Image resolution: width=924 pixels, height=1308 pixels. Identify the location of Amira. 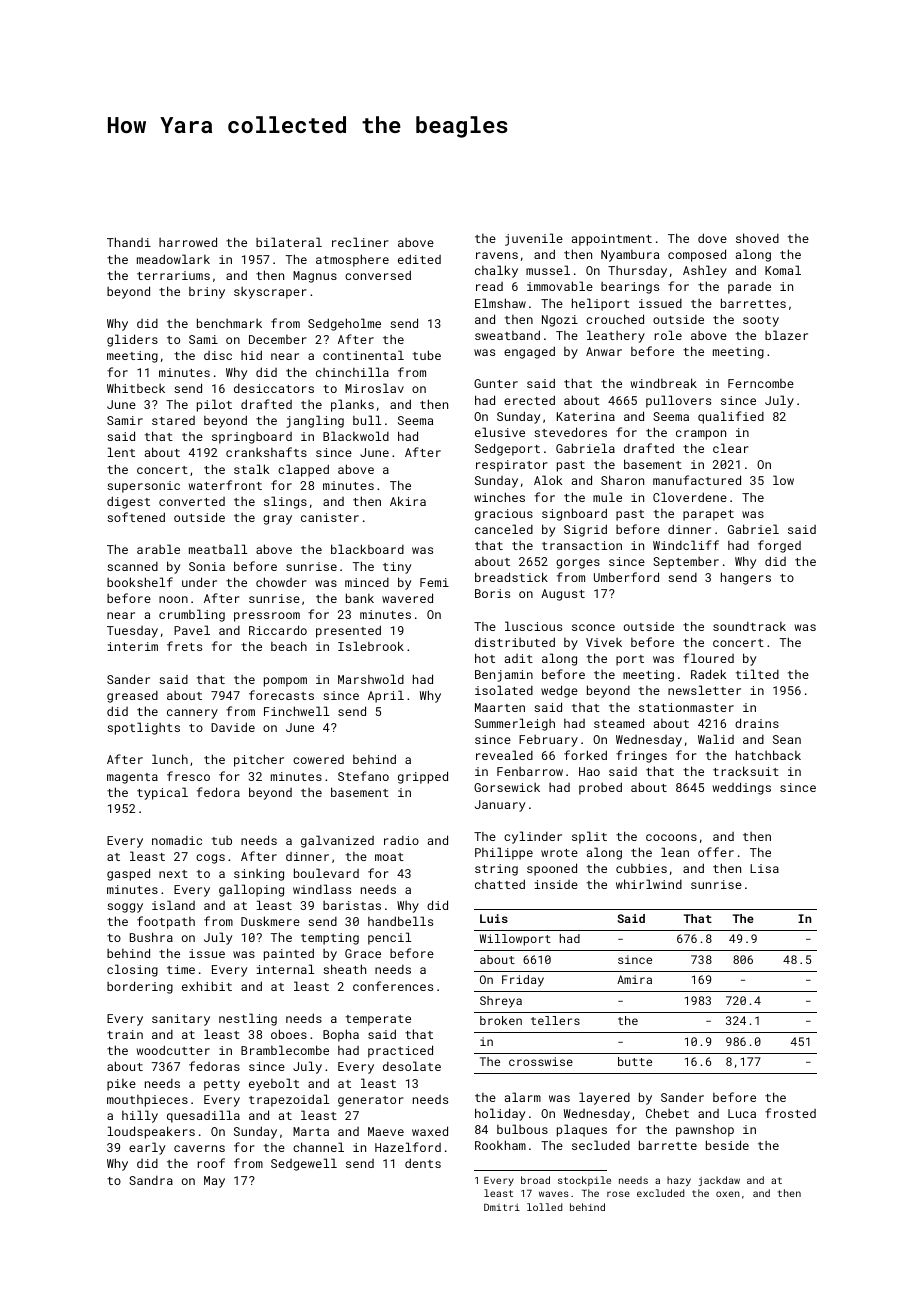
(634, 979).
